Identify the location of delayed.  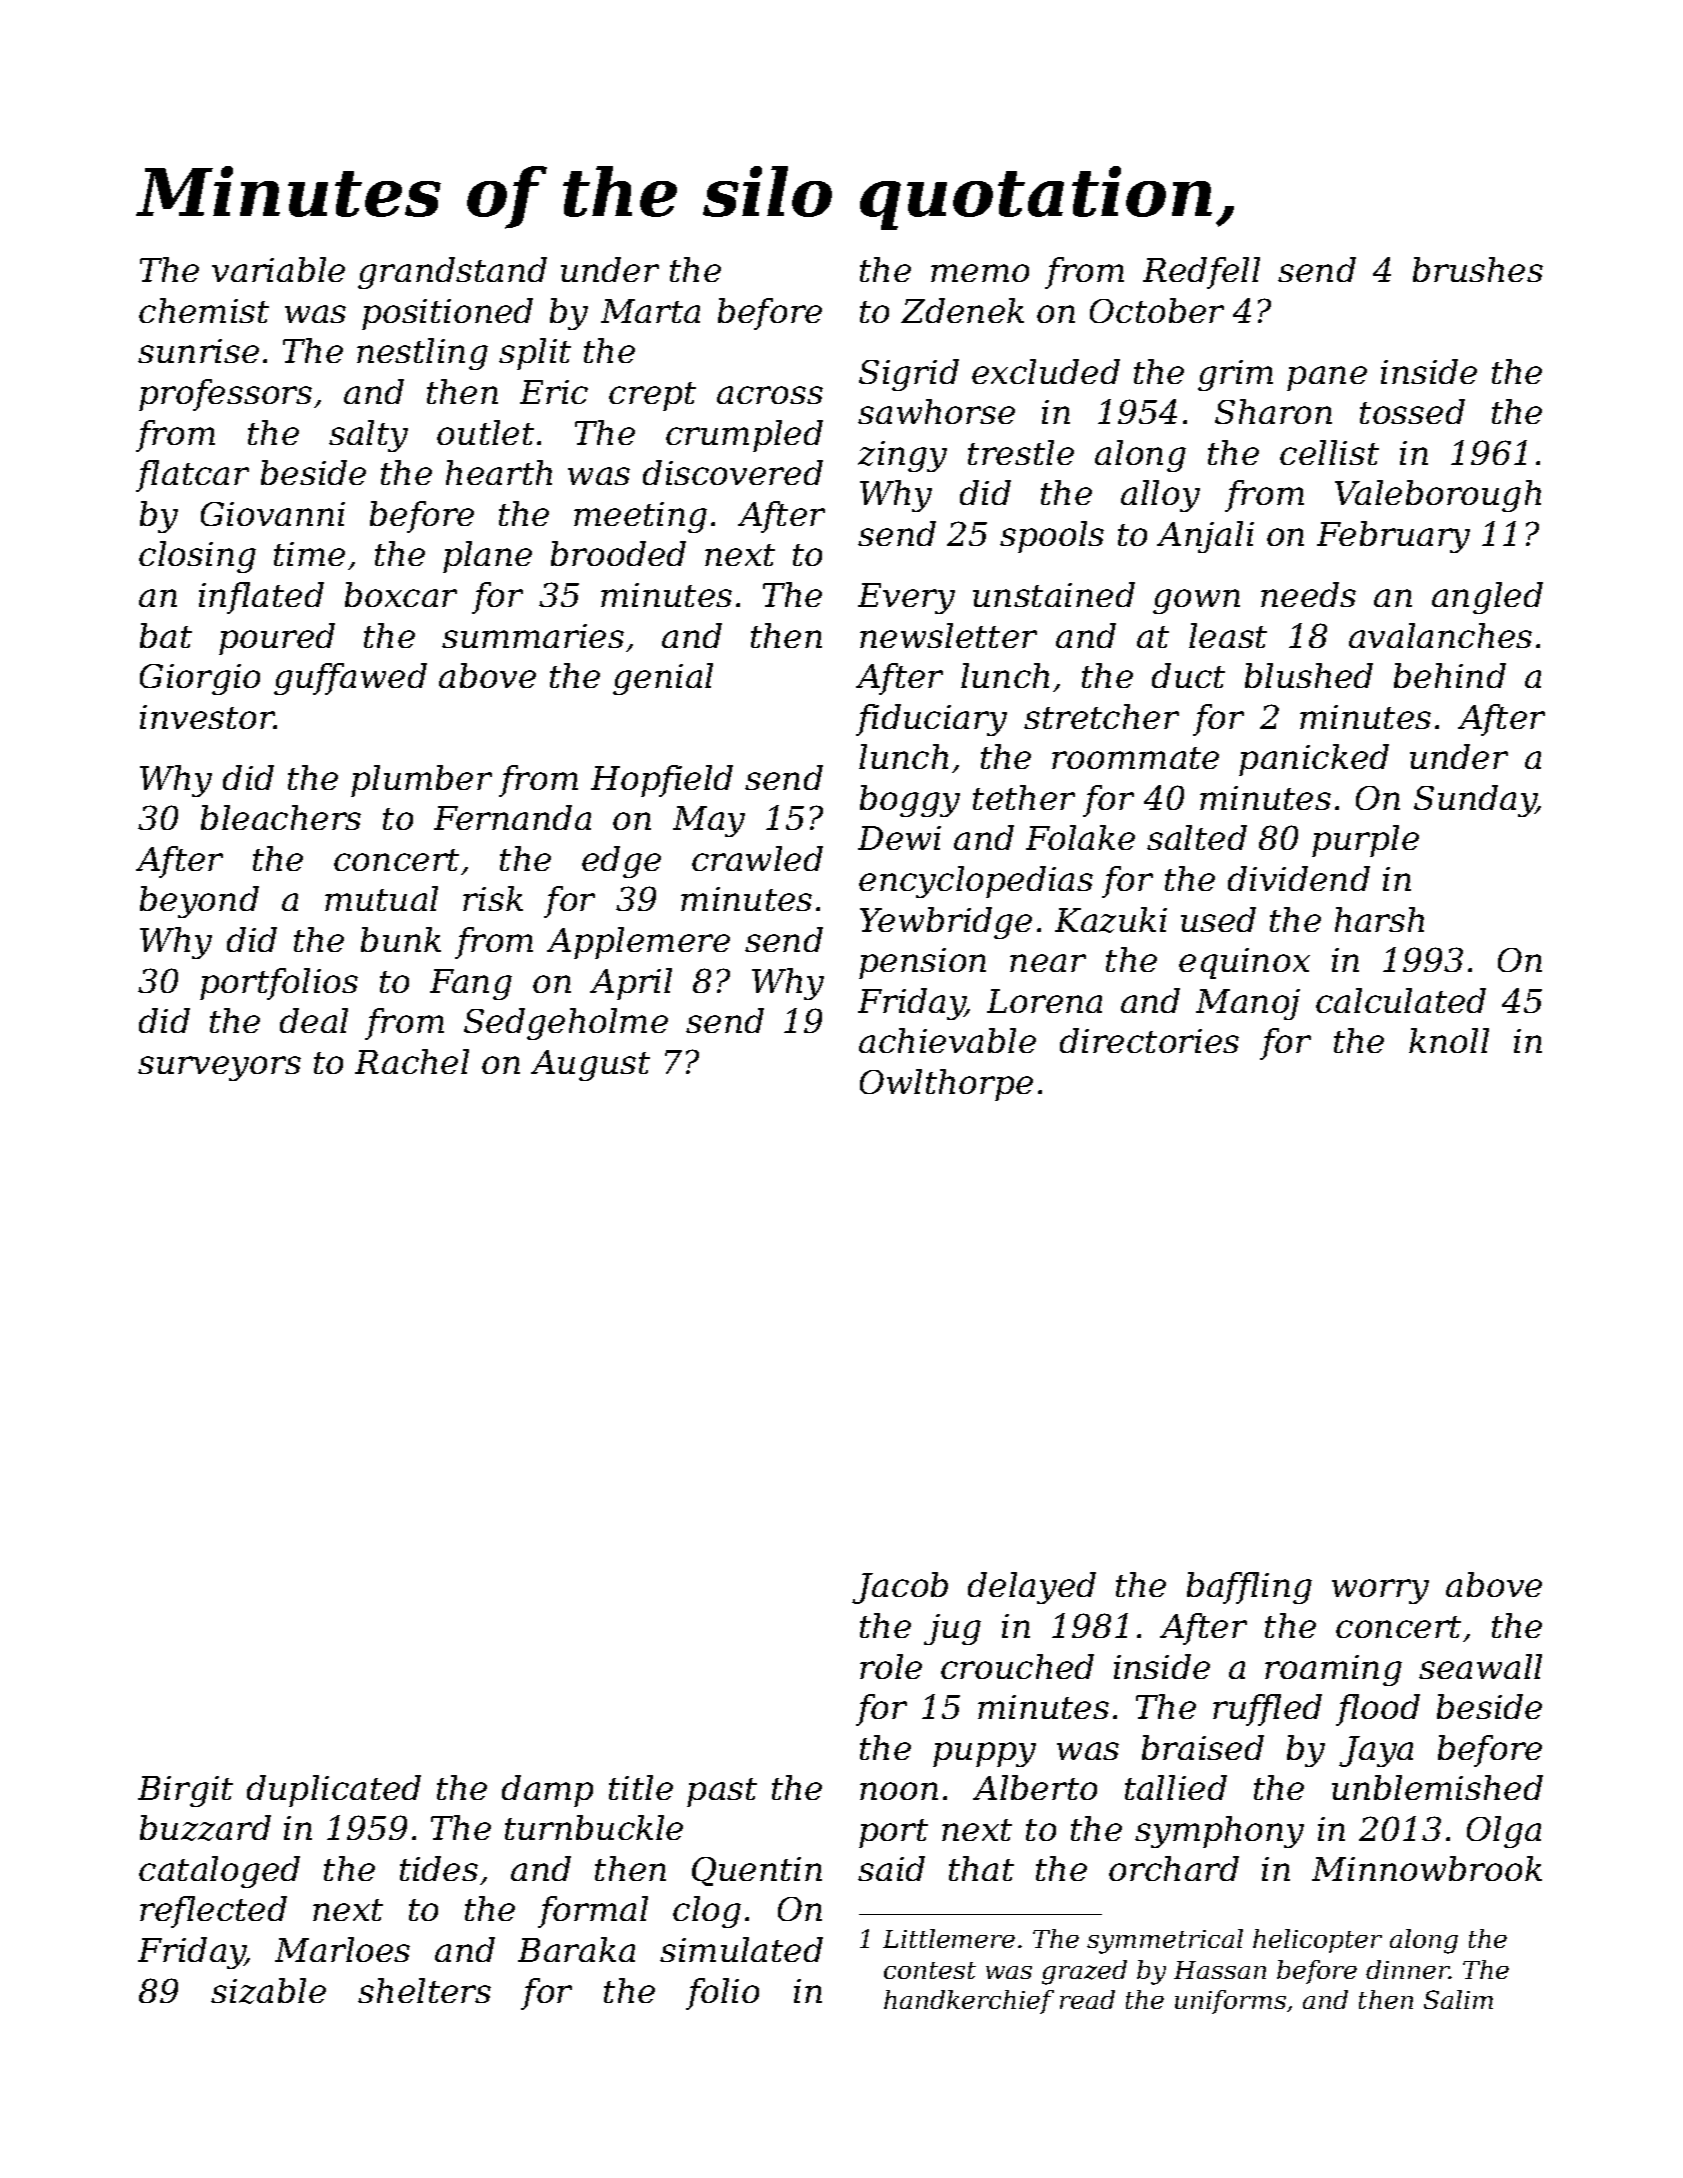
(1032, 1588).
